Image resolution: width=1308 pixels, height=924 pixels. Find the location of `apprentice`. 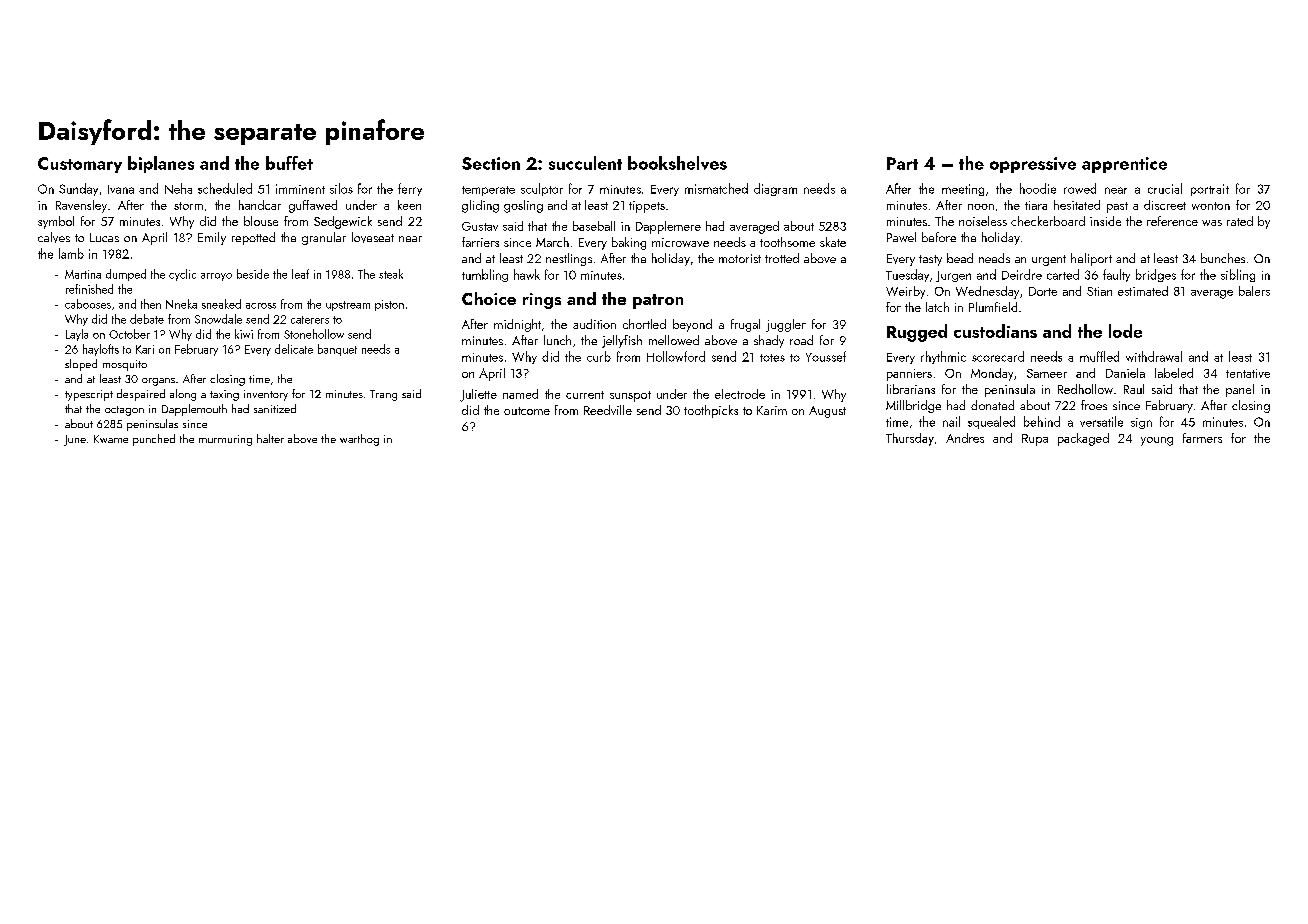

apprentice is located at coordinates (1124, 165).
